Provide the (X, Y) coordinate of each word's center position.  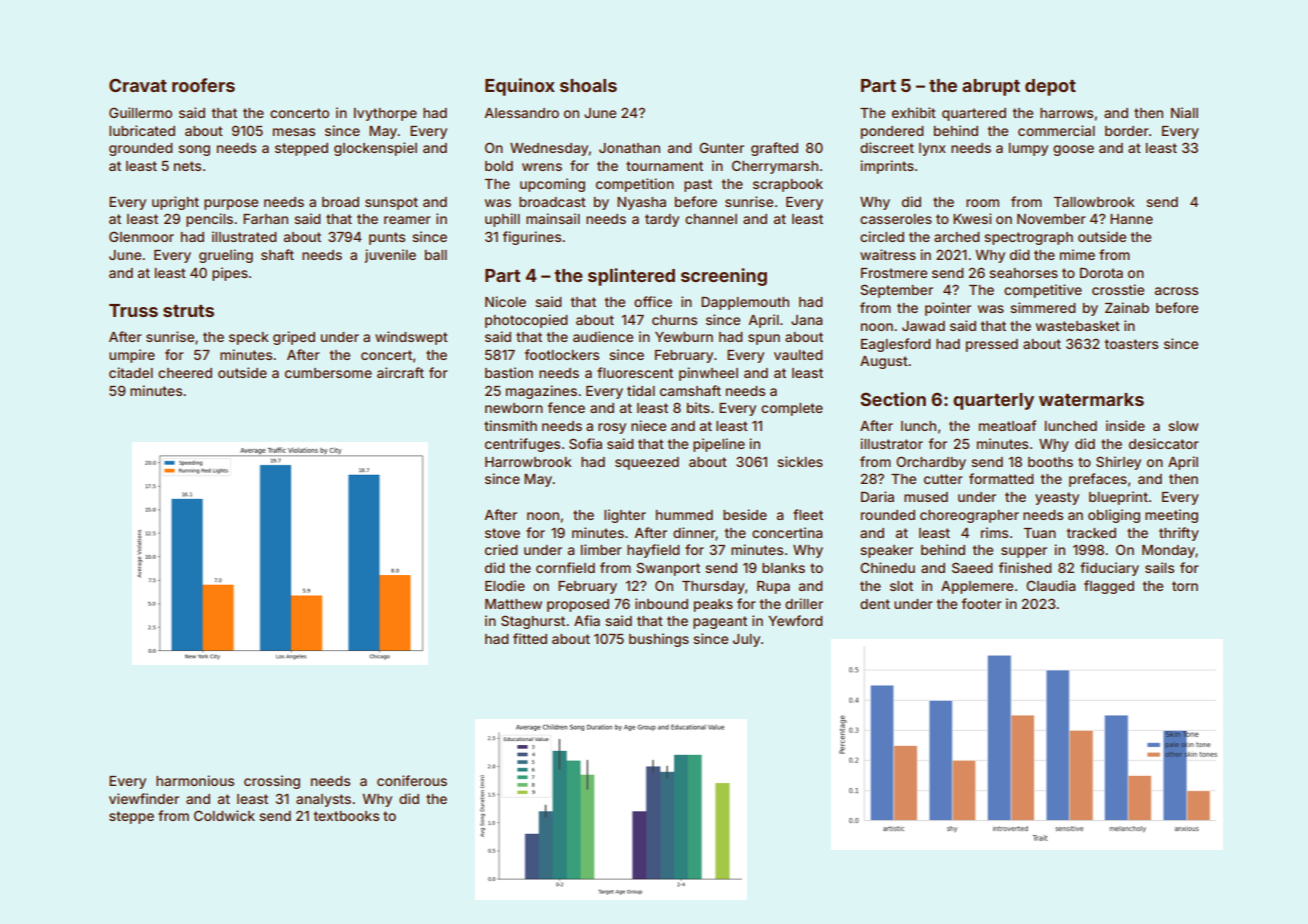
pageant (720, 622)
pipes (230, 274)
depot (1050, 87)
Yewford (795, 620)
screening (724, 277)
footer (982, 603)
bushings (659, 640)
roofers (203, 85)
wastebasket (1078, 326)
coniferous (412, 780)
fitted (530, 638)
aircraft (400, 372)
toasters (1131, 344)
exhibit (914, 112)
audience (603, 336)
